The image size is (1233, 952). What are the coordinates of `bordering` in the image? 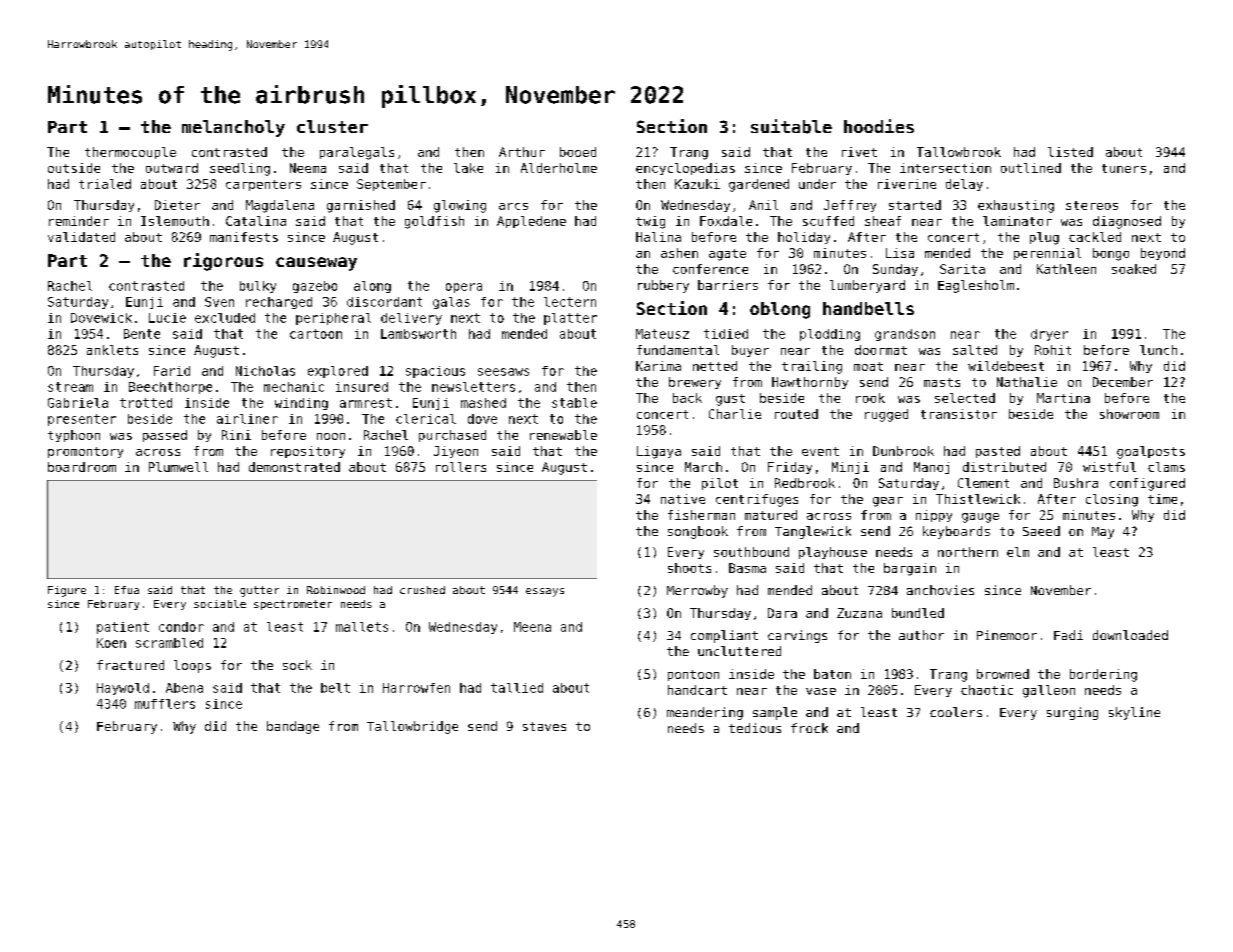 It's located at (1103, 675).
